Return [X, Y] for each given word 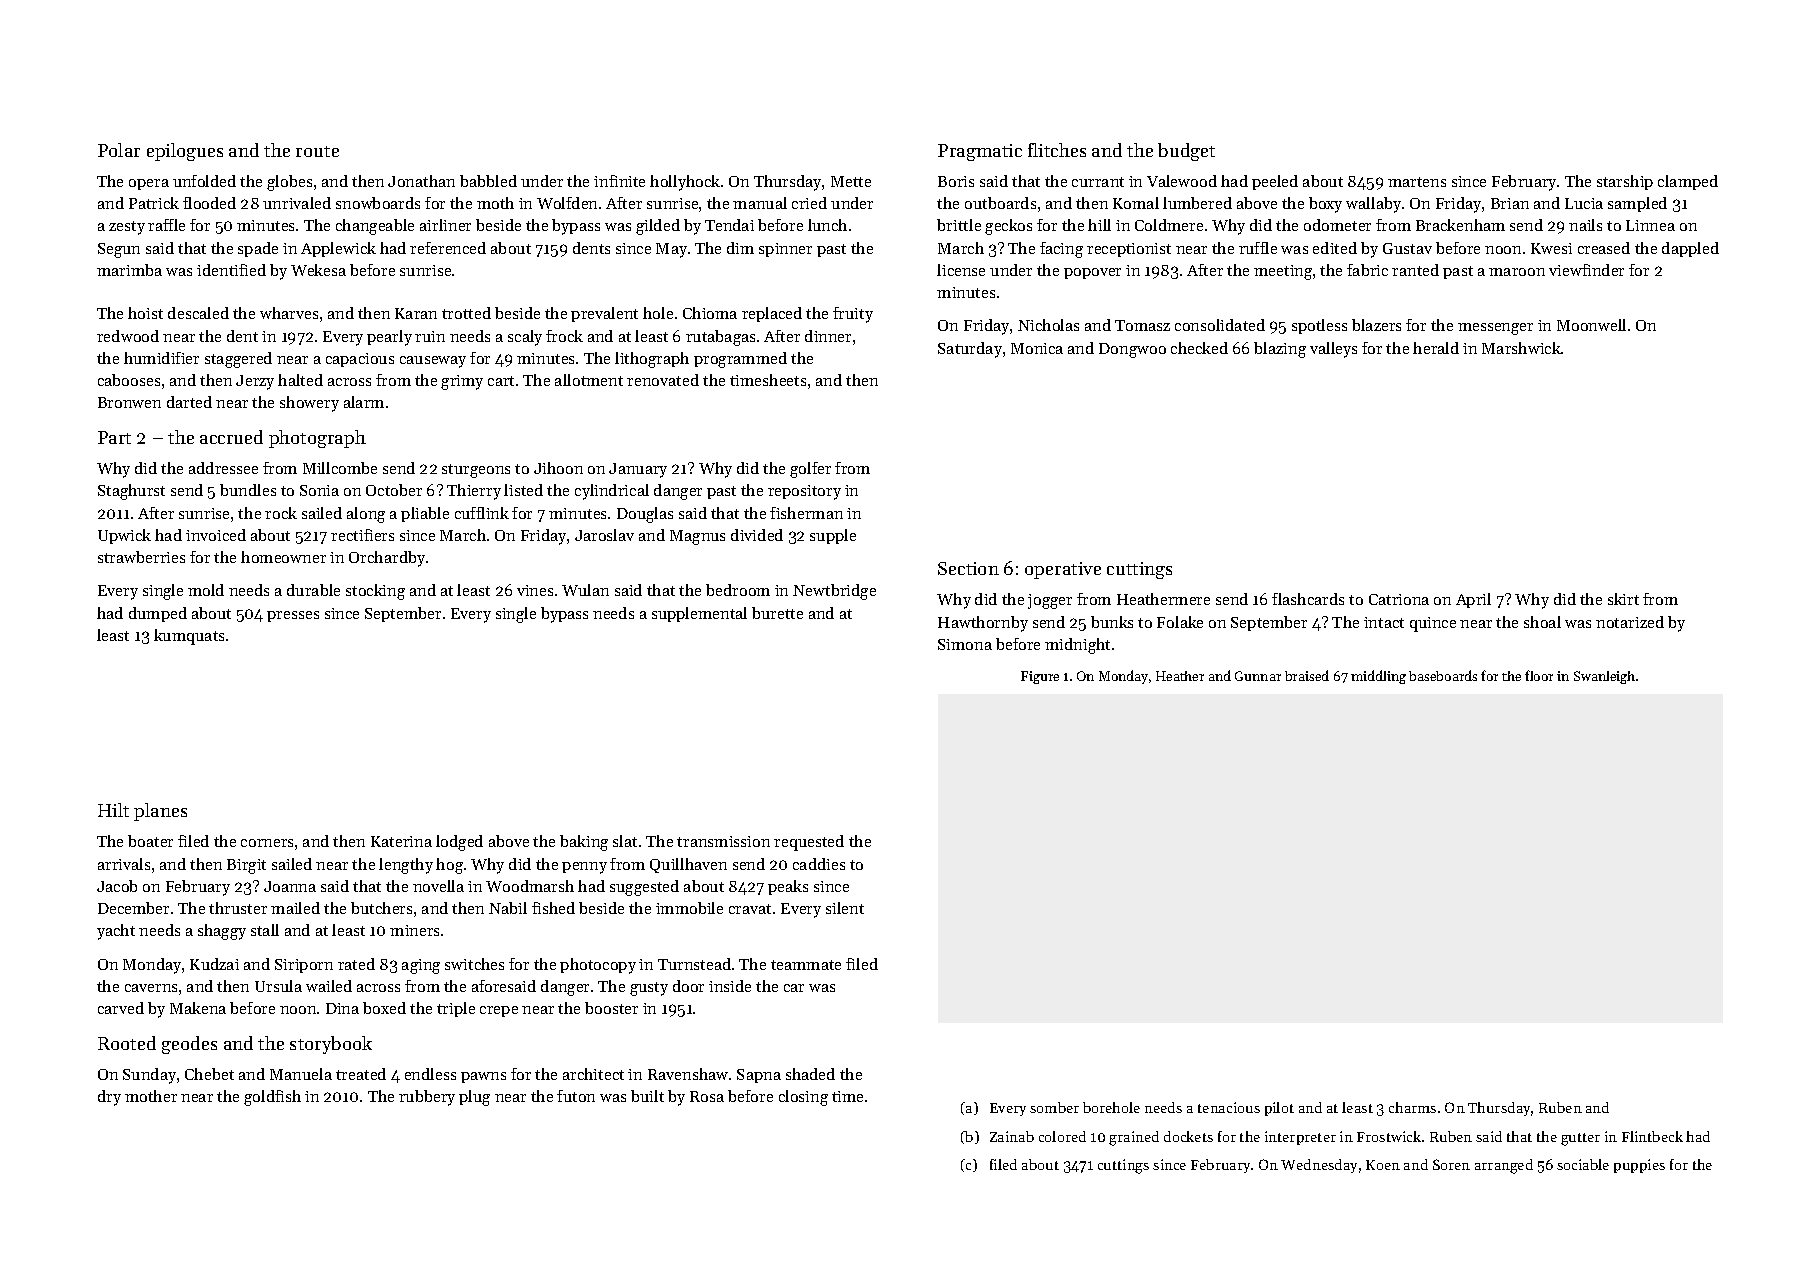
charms [1412, 1107]
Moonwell [1591, 325]
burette [777, 613]
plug [474, 1098]
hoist [145, 313]
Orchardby [387, 559]
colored [1062, 1136]
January [638, 470]
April [1473, 600]
